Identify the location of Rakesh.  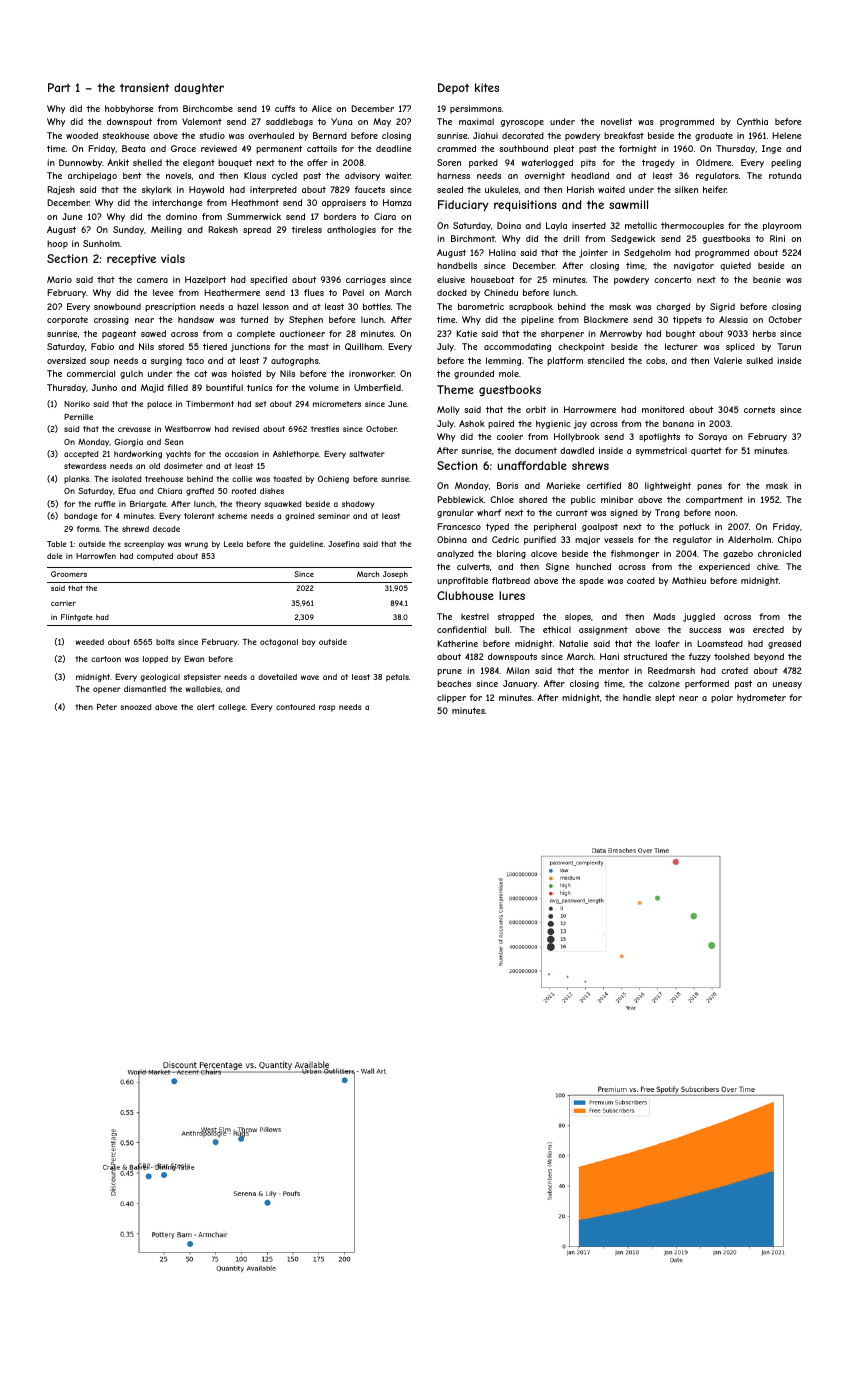
(223, 229).
